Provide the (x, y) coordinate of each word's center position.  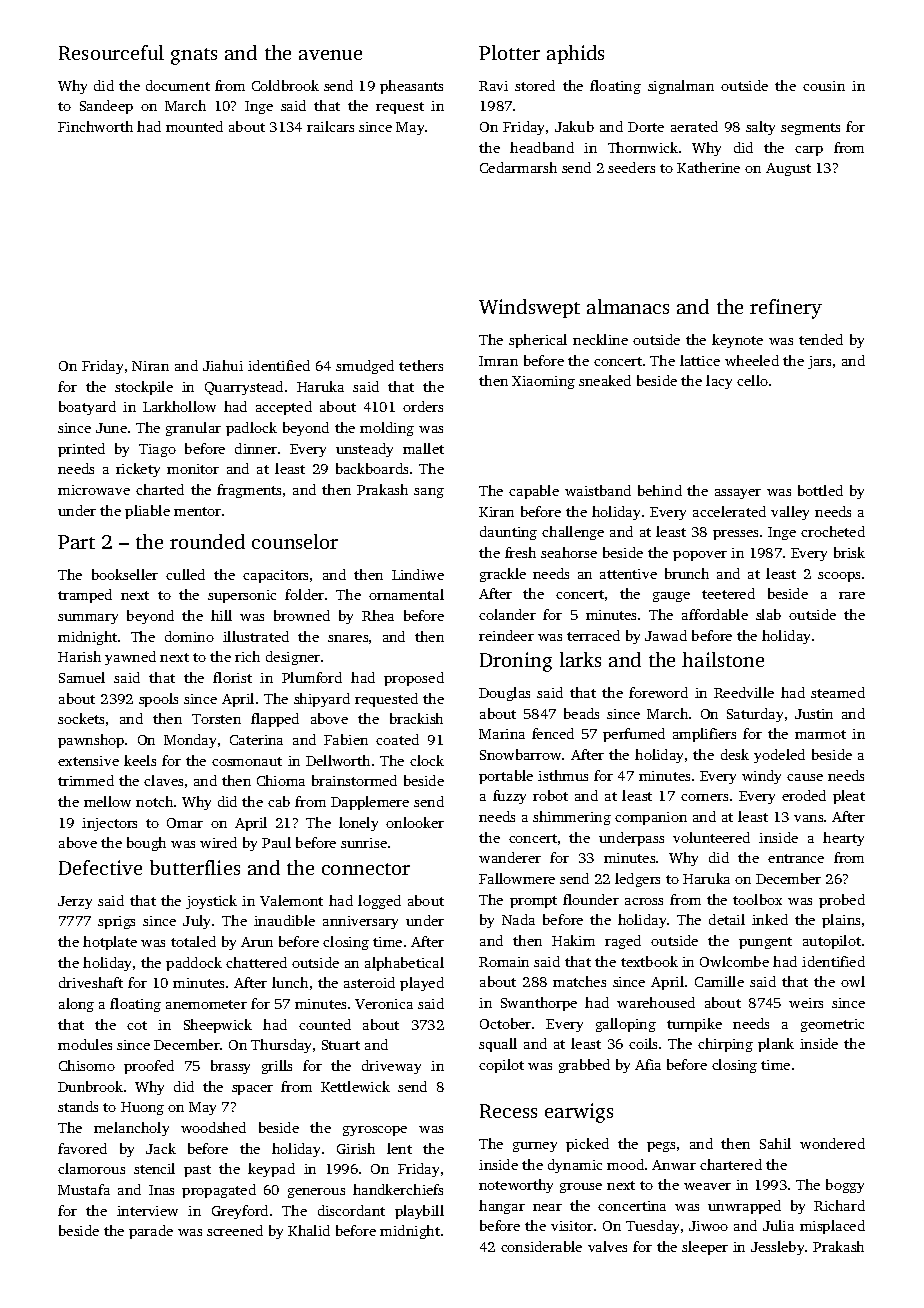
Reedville (744, 692)
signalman (681, 87)
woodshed (213, 1127)
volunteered (711, 837)
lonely (358, 824)
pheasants (411, 87)
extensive (88, 761)
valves (607, 1246)
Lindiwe (418, 574)
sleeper (705, 1248)
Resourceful (111, 52)
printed (81, 450)
